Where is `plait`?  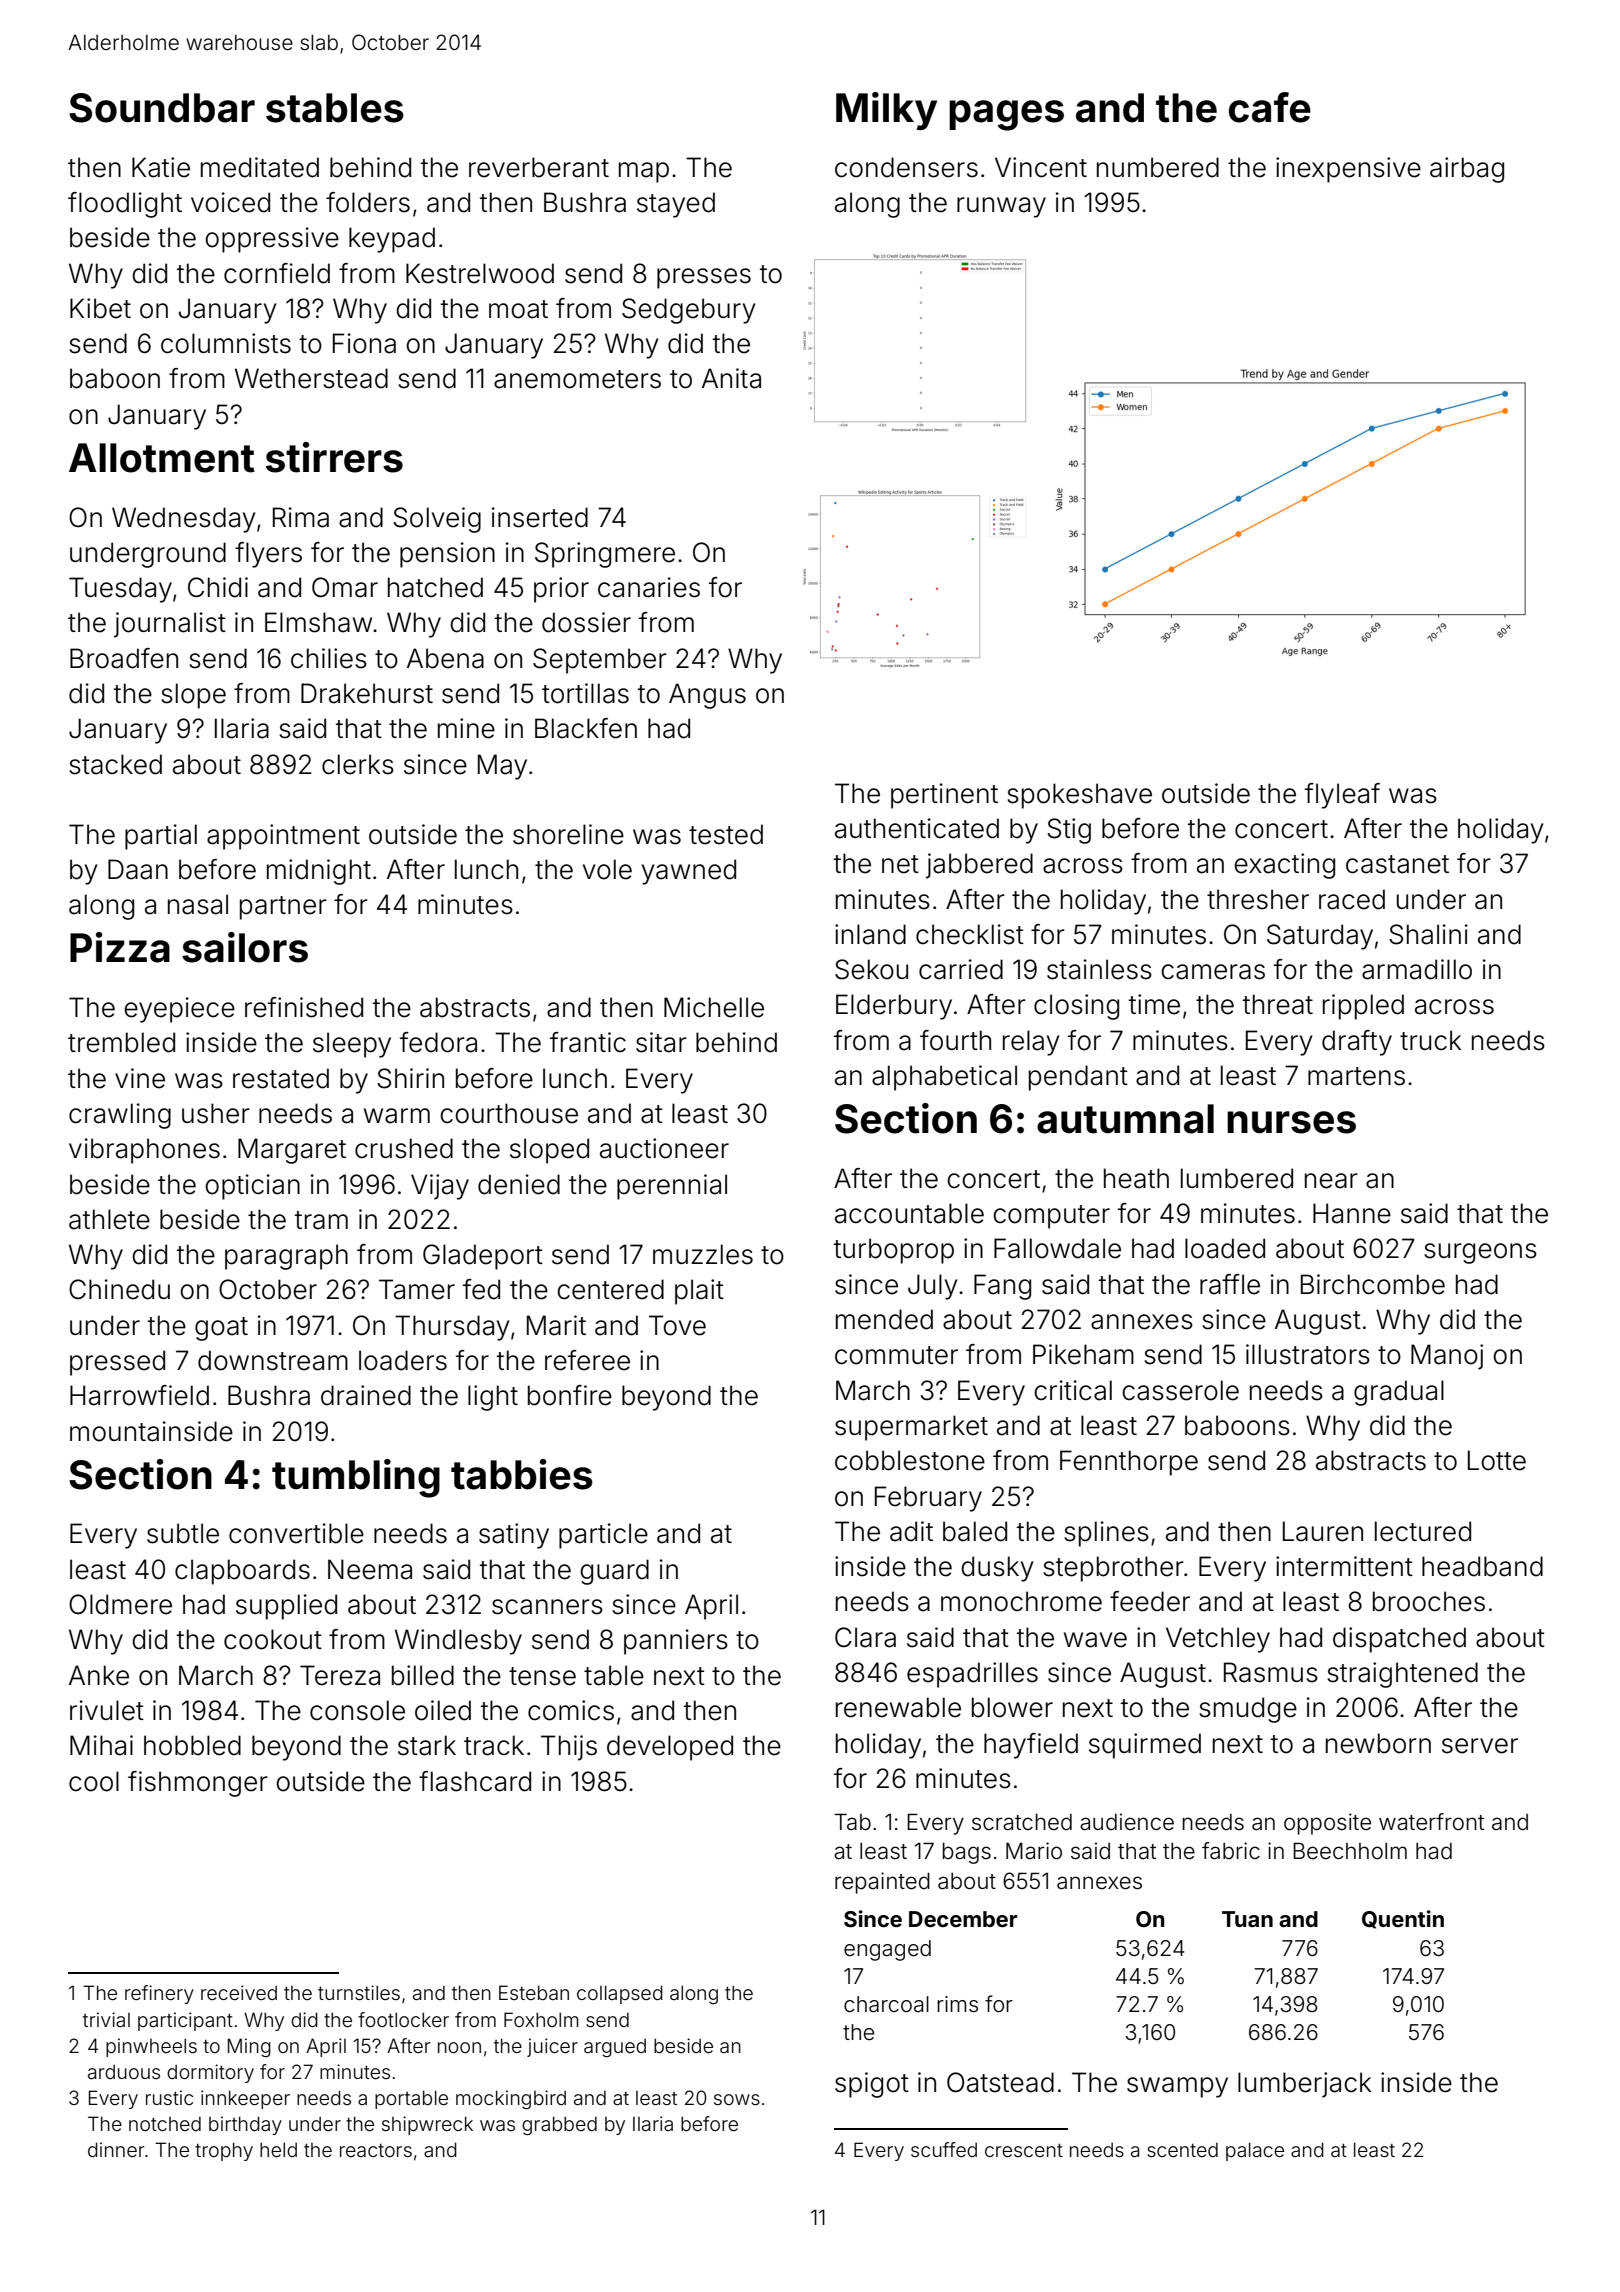
plait is located at coordinates (699, 1292).
